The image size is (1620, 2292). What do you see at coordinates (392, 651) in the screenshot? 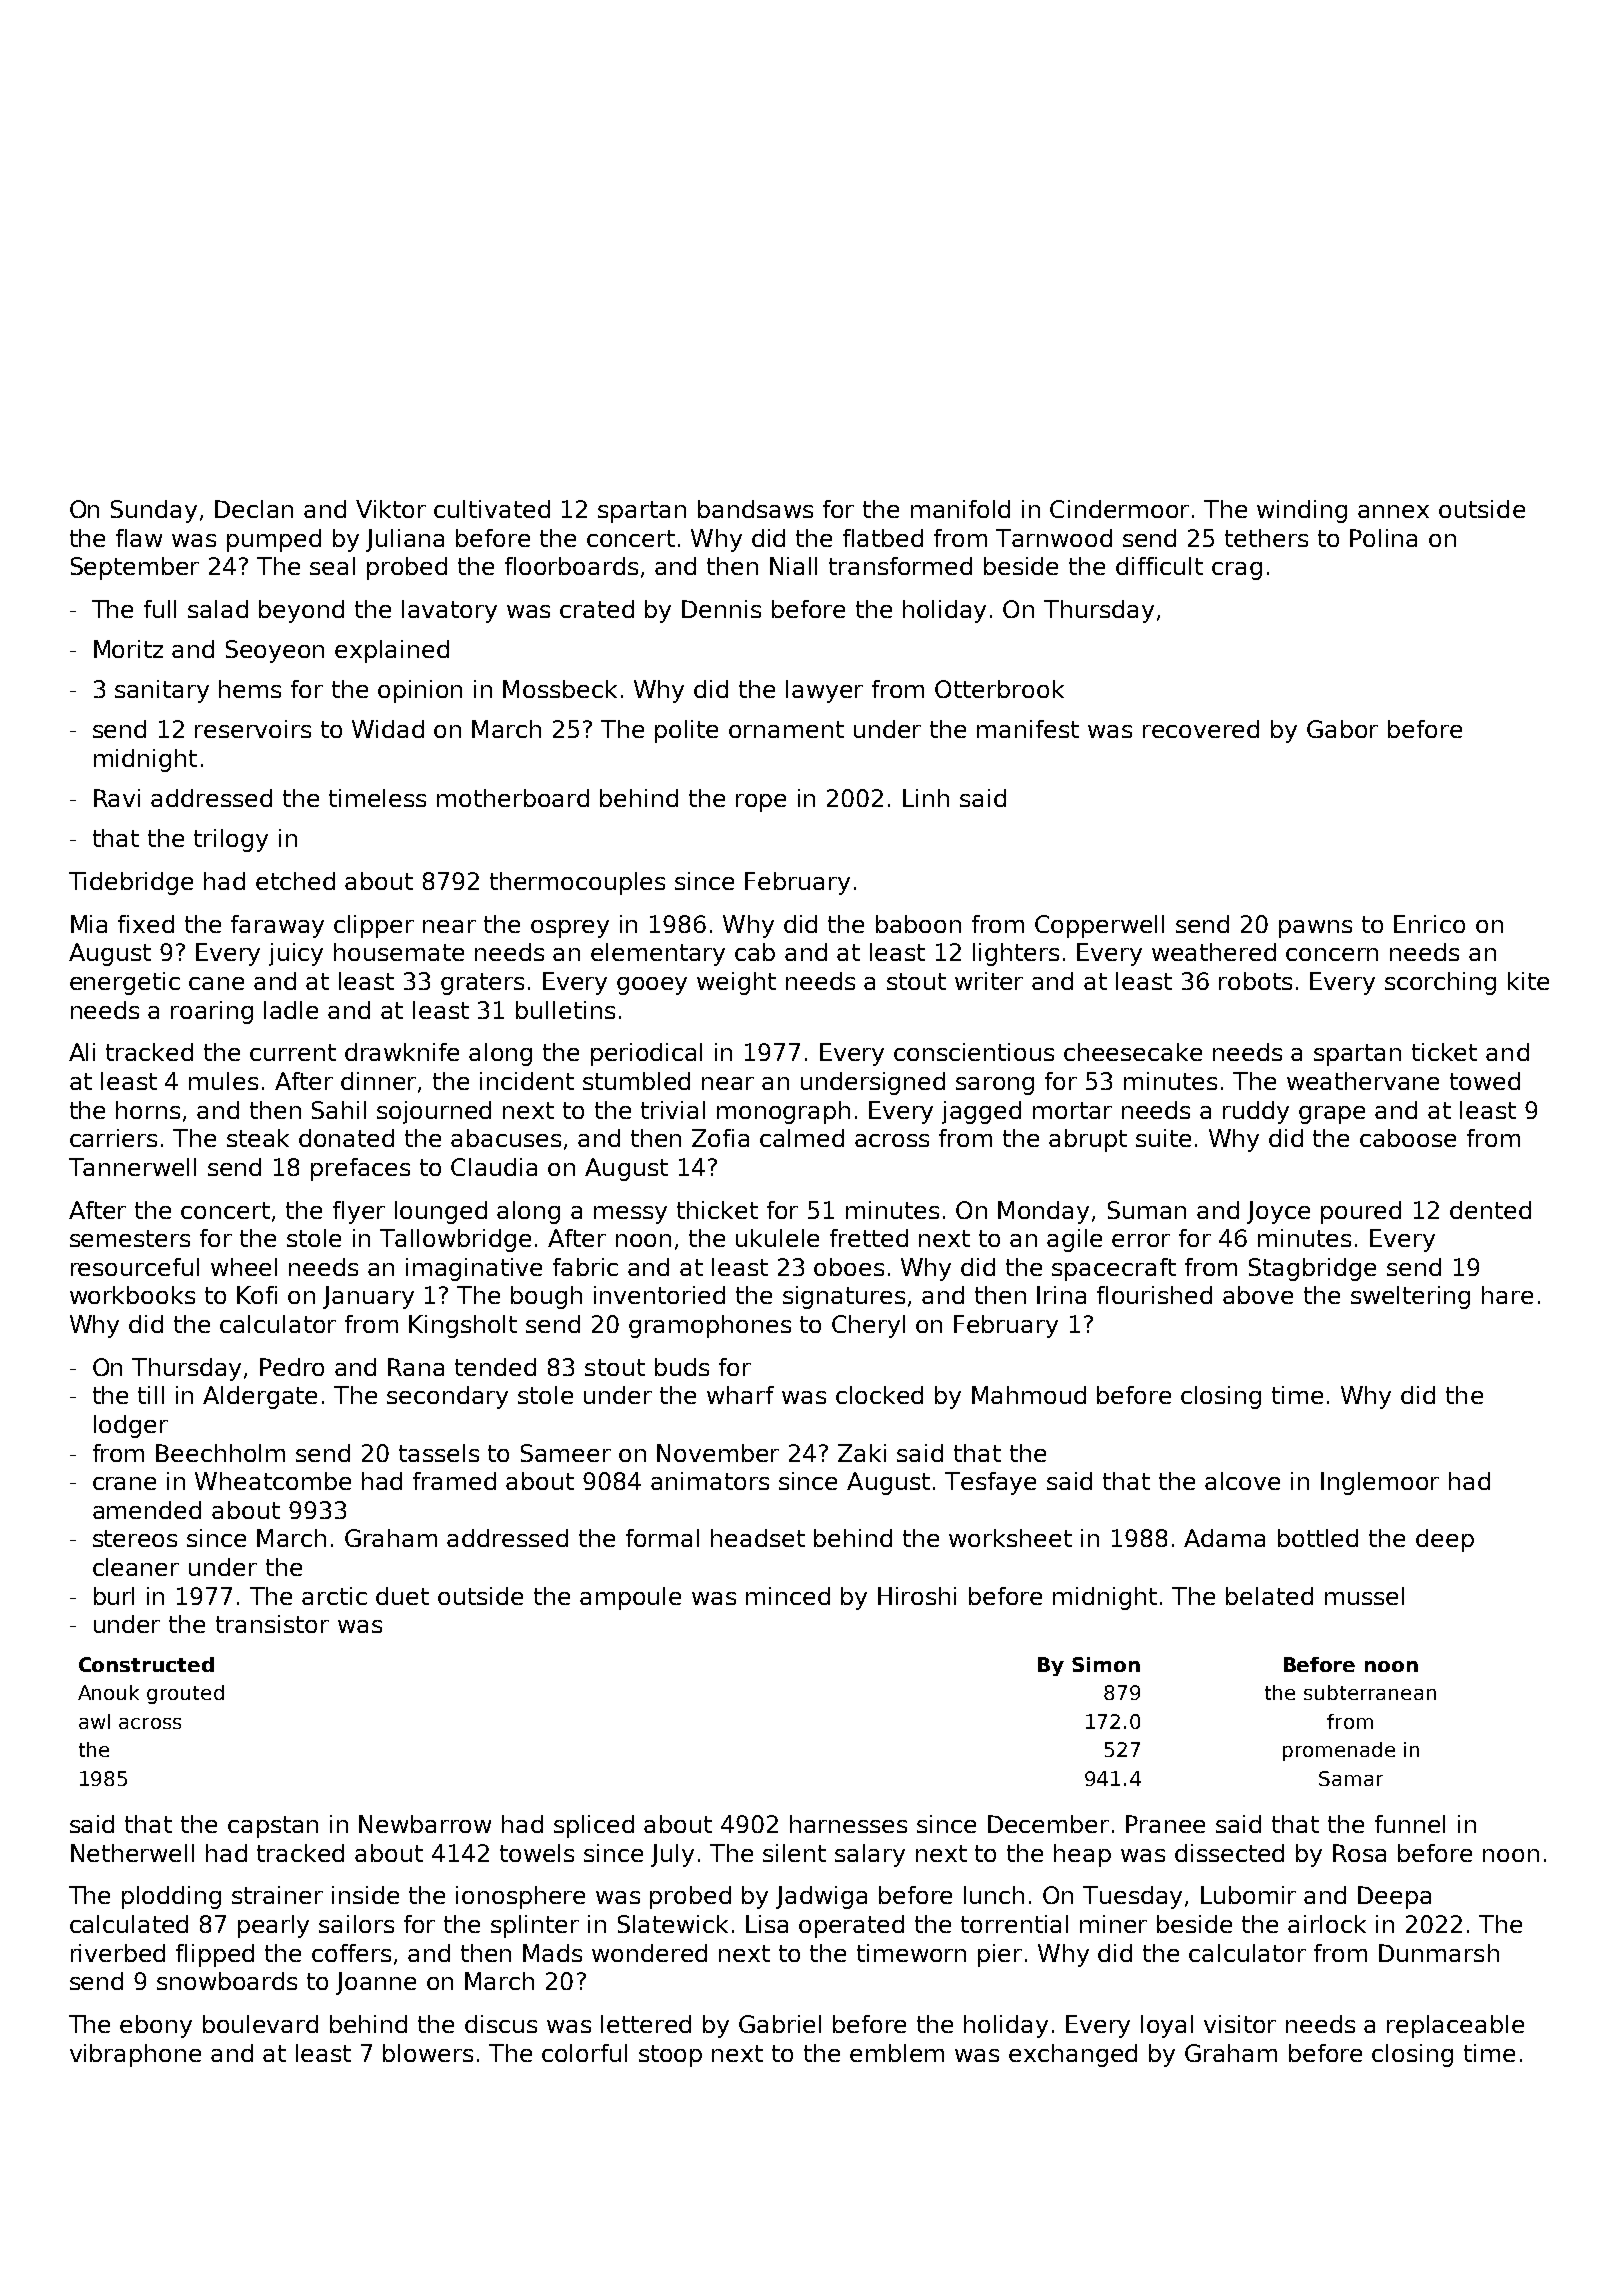
I see `explained` at bounding box center [392, 651].
